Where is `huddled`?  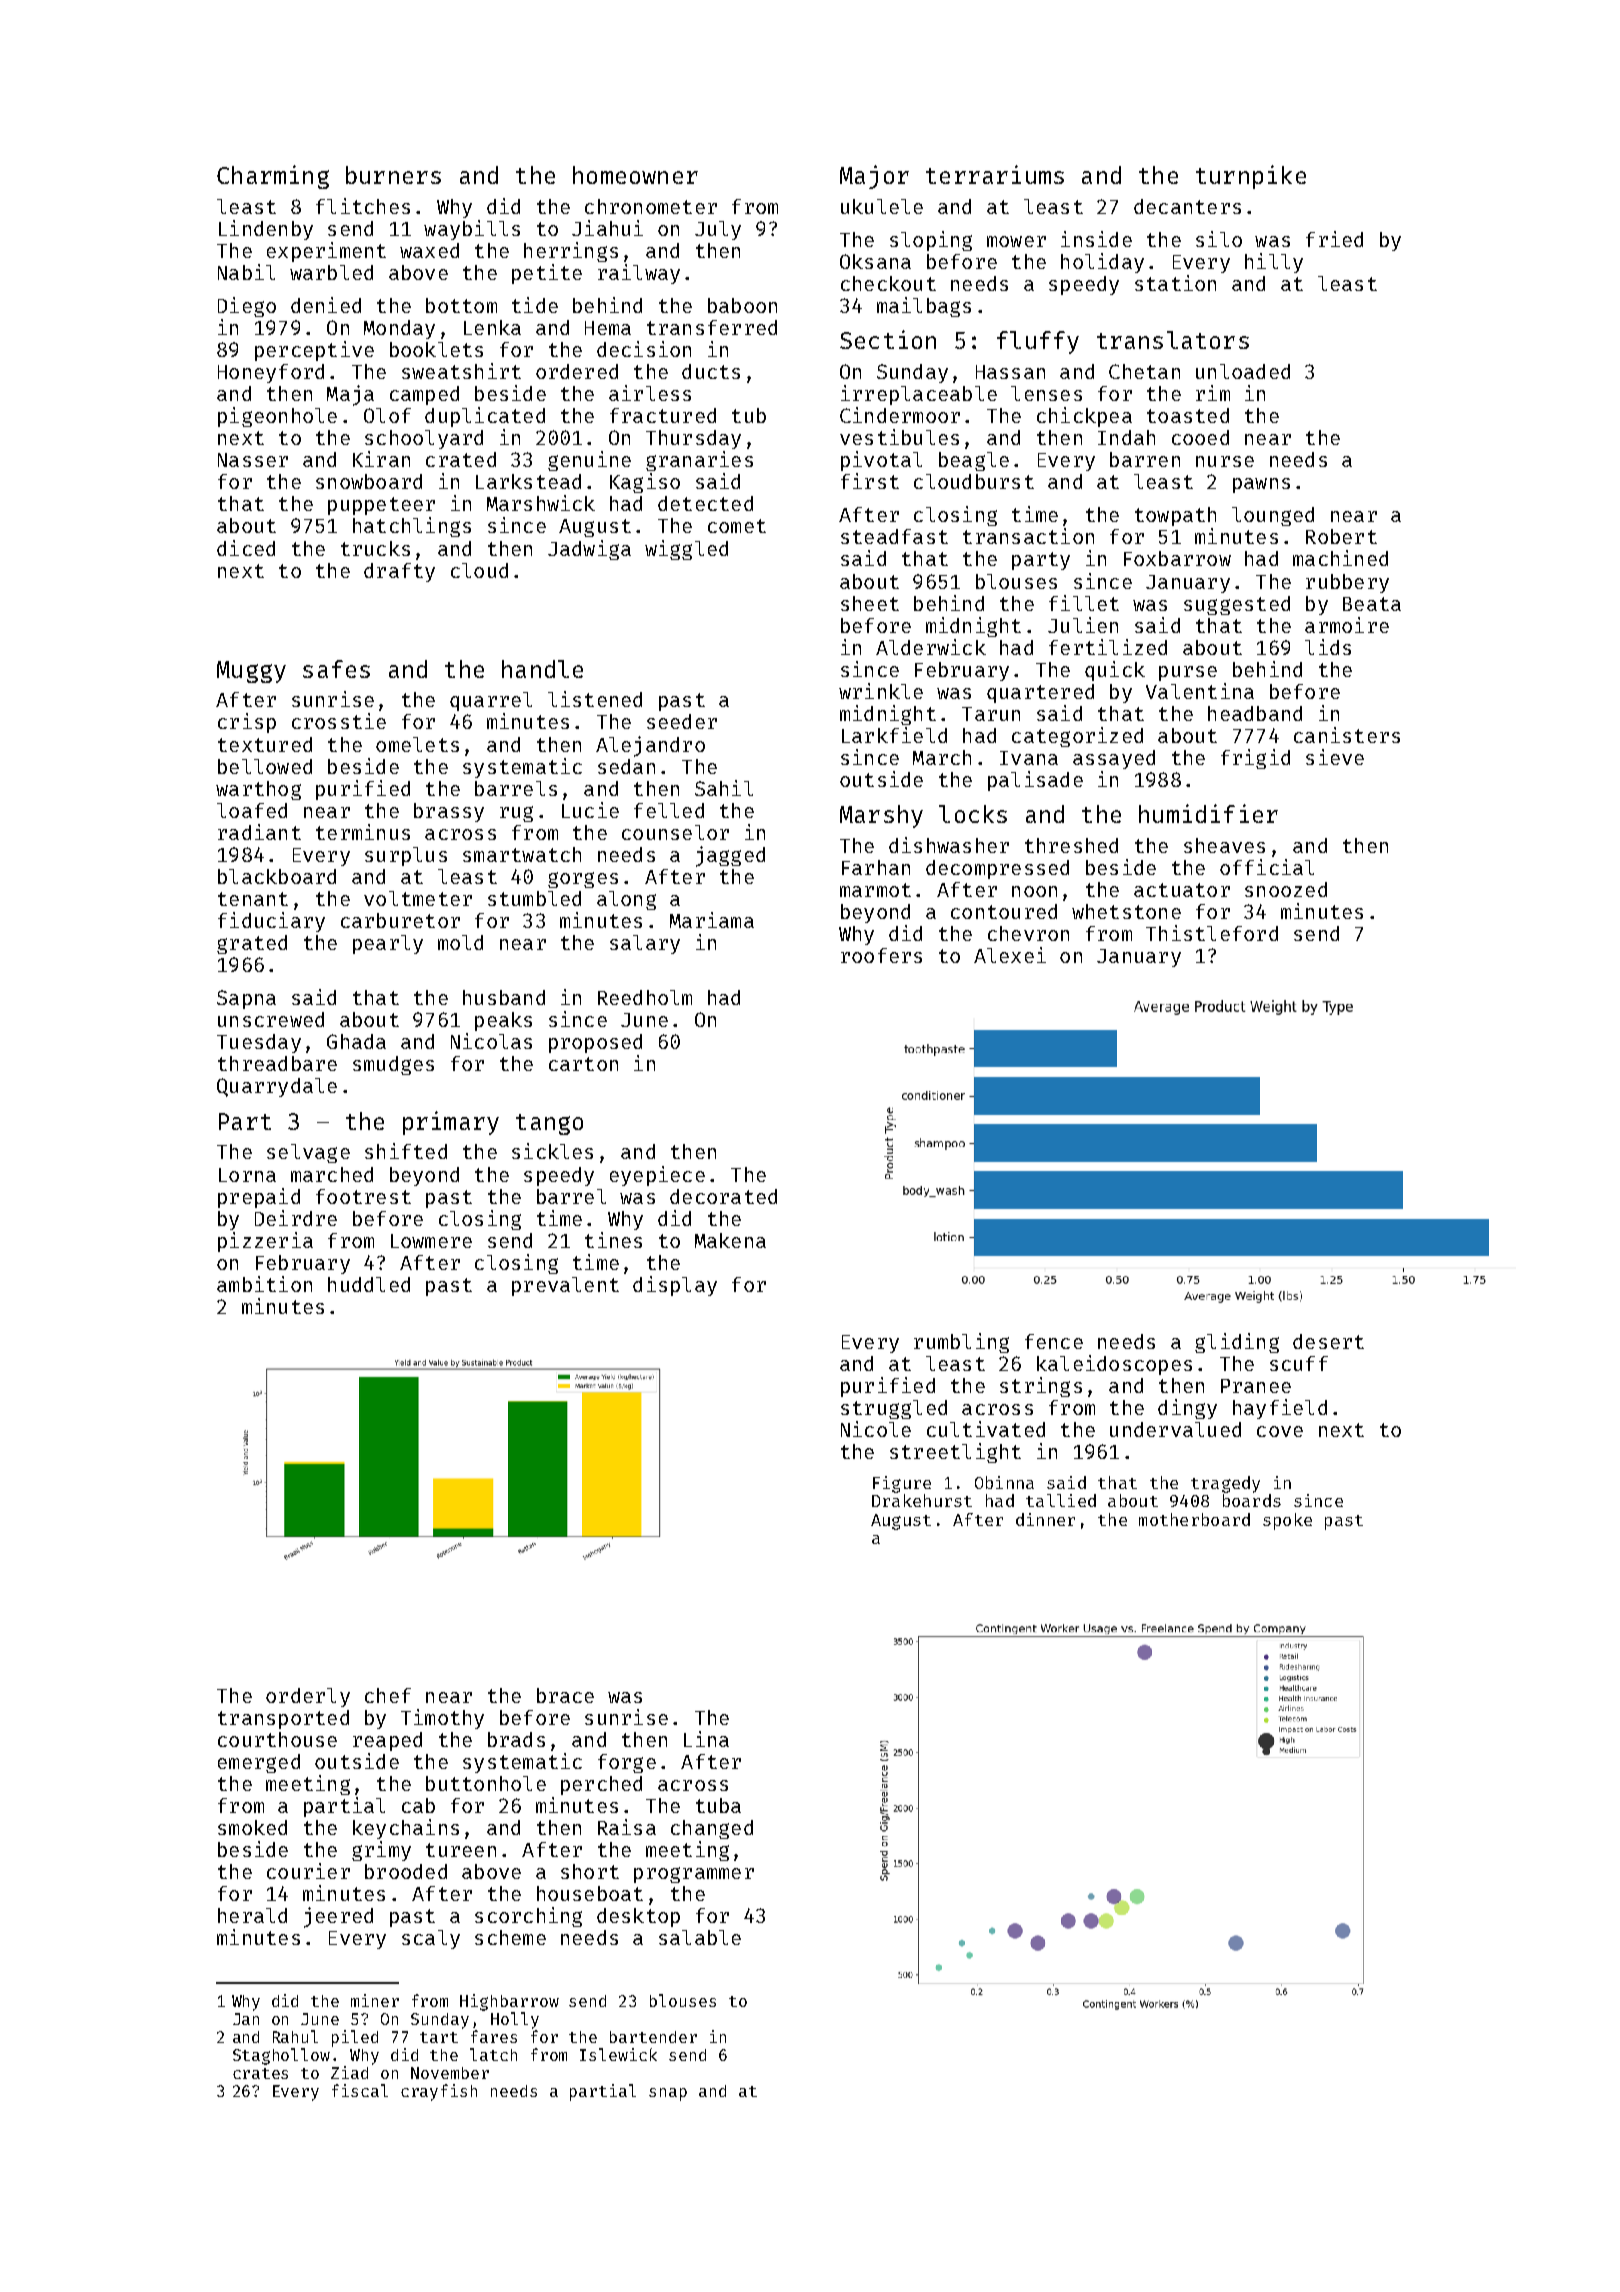
huddled is located at coordinates (369, 1284).
